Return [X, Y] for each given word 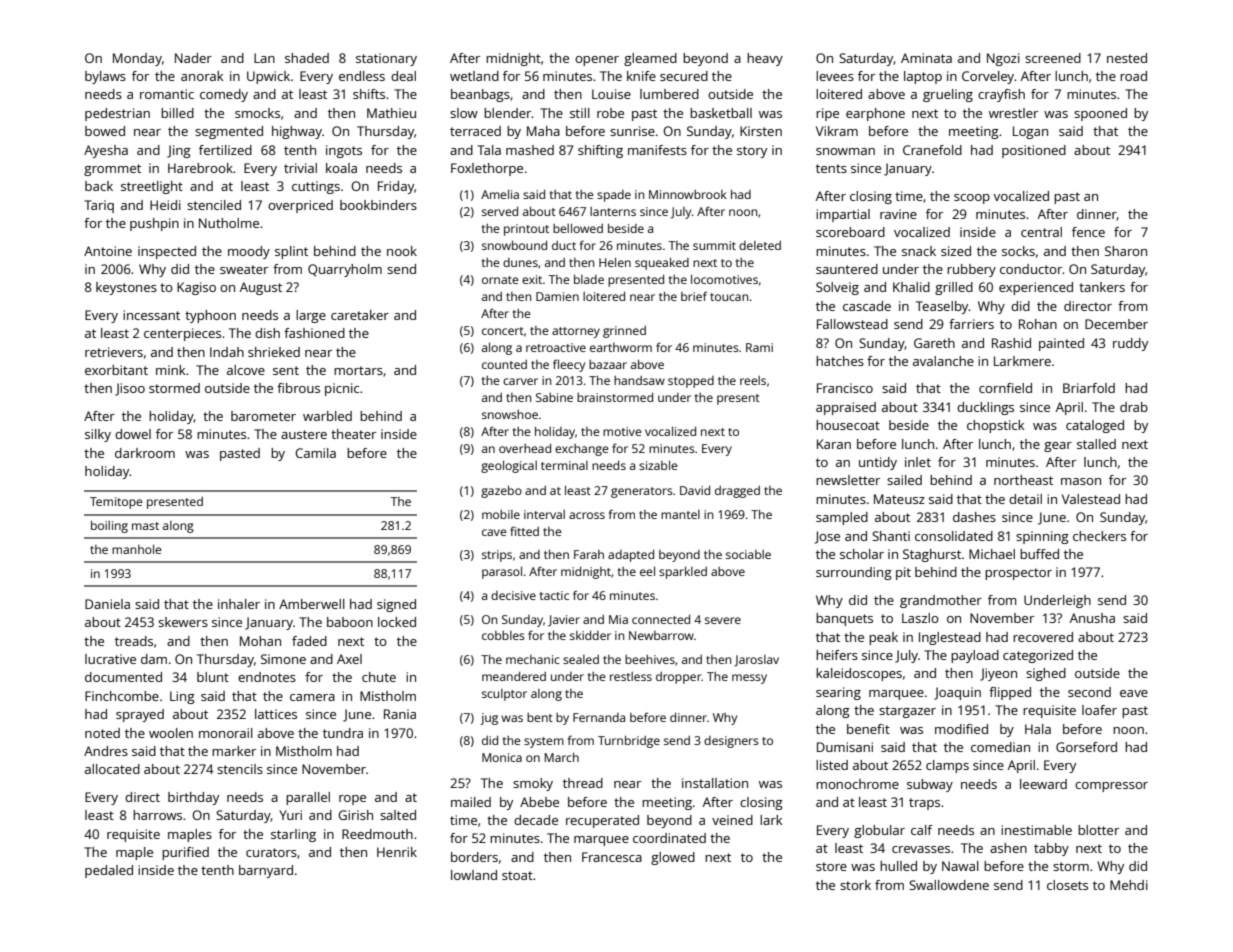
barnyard [266, 871]
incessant [151, 315]
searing [838, 693]
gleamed [650, 59]
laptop [923, 77]
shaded [307, 58]
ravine [898, 214]
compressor [1111, 787]
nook [402, 251]
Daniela [107, 604]
